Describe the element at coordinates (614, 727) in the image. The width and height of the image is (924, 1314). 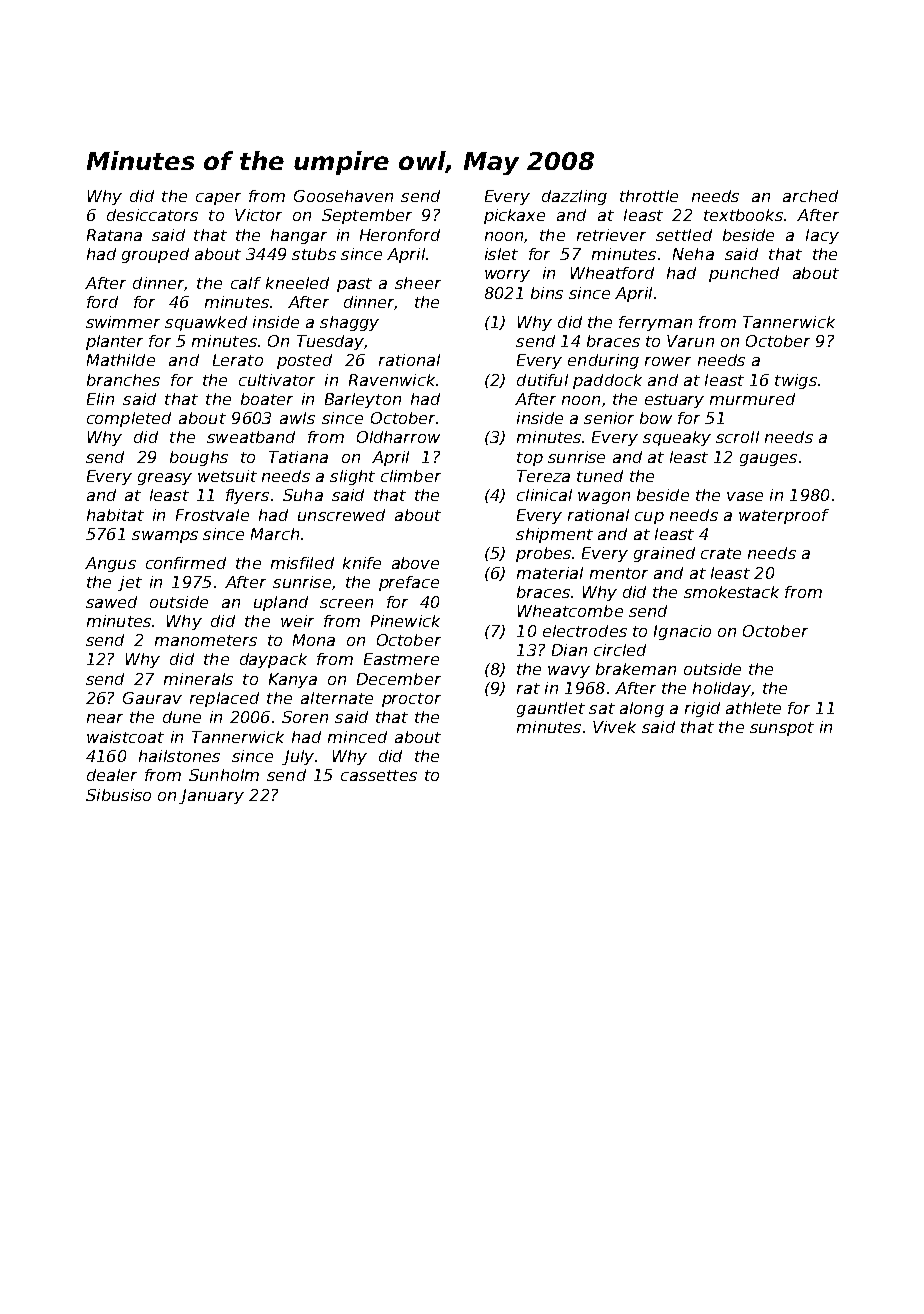
I see `Vivek` at that location.
